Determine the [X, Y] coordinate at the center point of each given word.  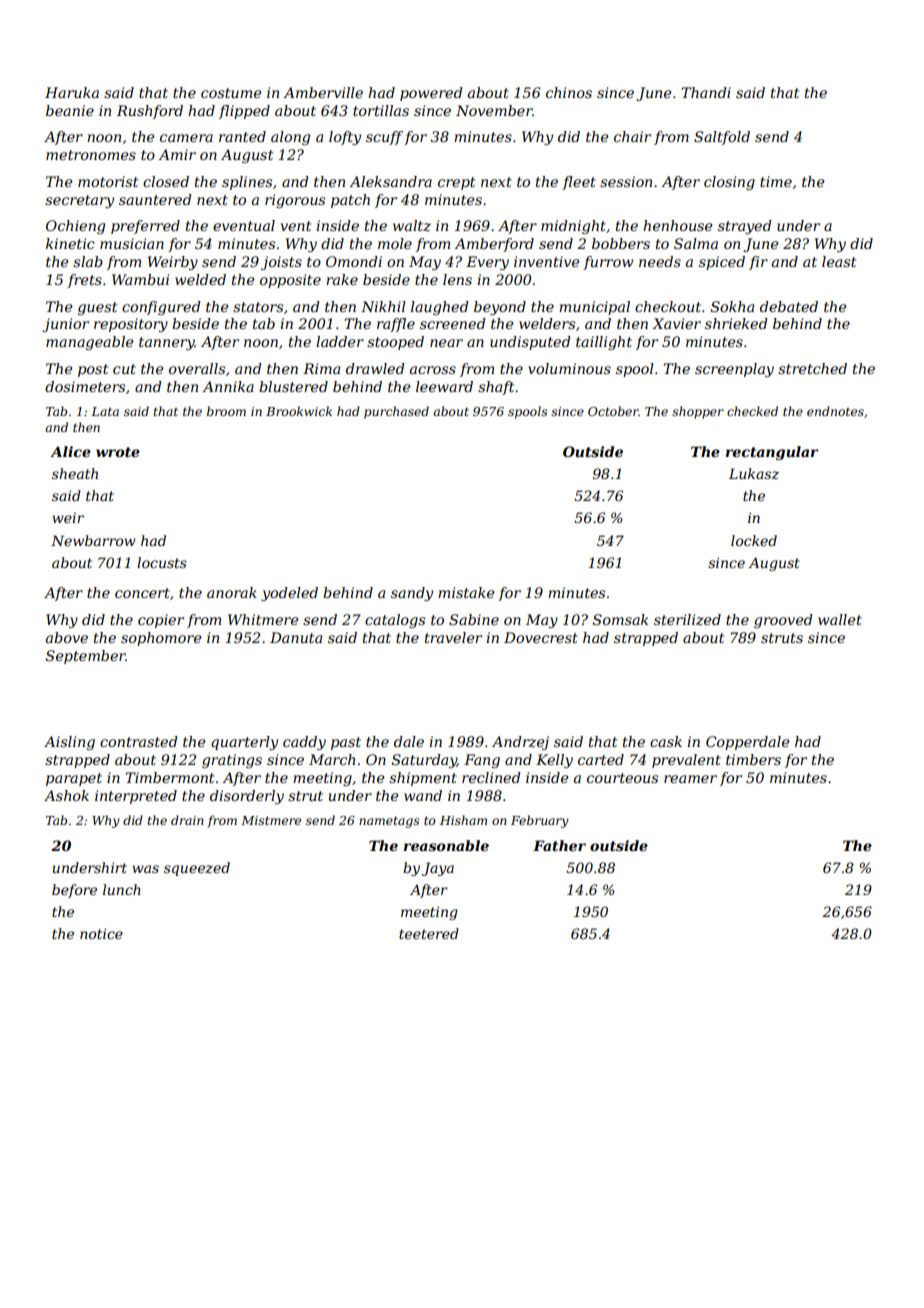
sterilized [687, 620]
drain [187, 820]
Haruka [72, 92]
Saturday [424, 761]
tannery [167, 343]
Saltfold [722, 138]
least [839, 261]
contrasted [139, 741]
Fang [482, 761]
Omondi [354, 261]
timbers [753, 759]
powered [431, 94]
